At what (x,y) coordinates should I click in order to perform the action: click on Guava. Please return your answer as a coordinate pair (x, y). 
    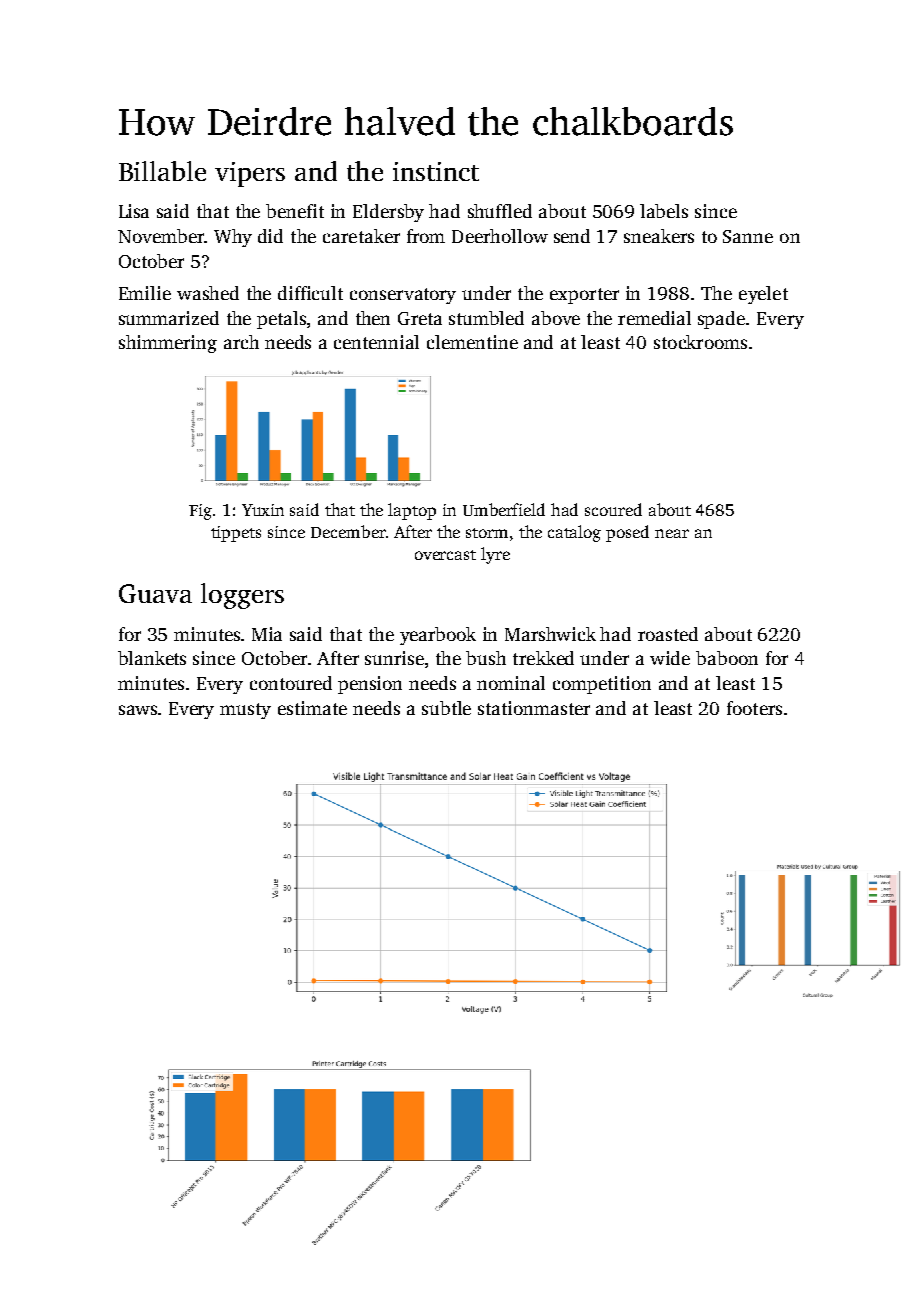
    Looking at the image, I should click on (155, 593).
